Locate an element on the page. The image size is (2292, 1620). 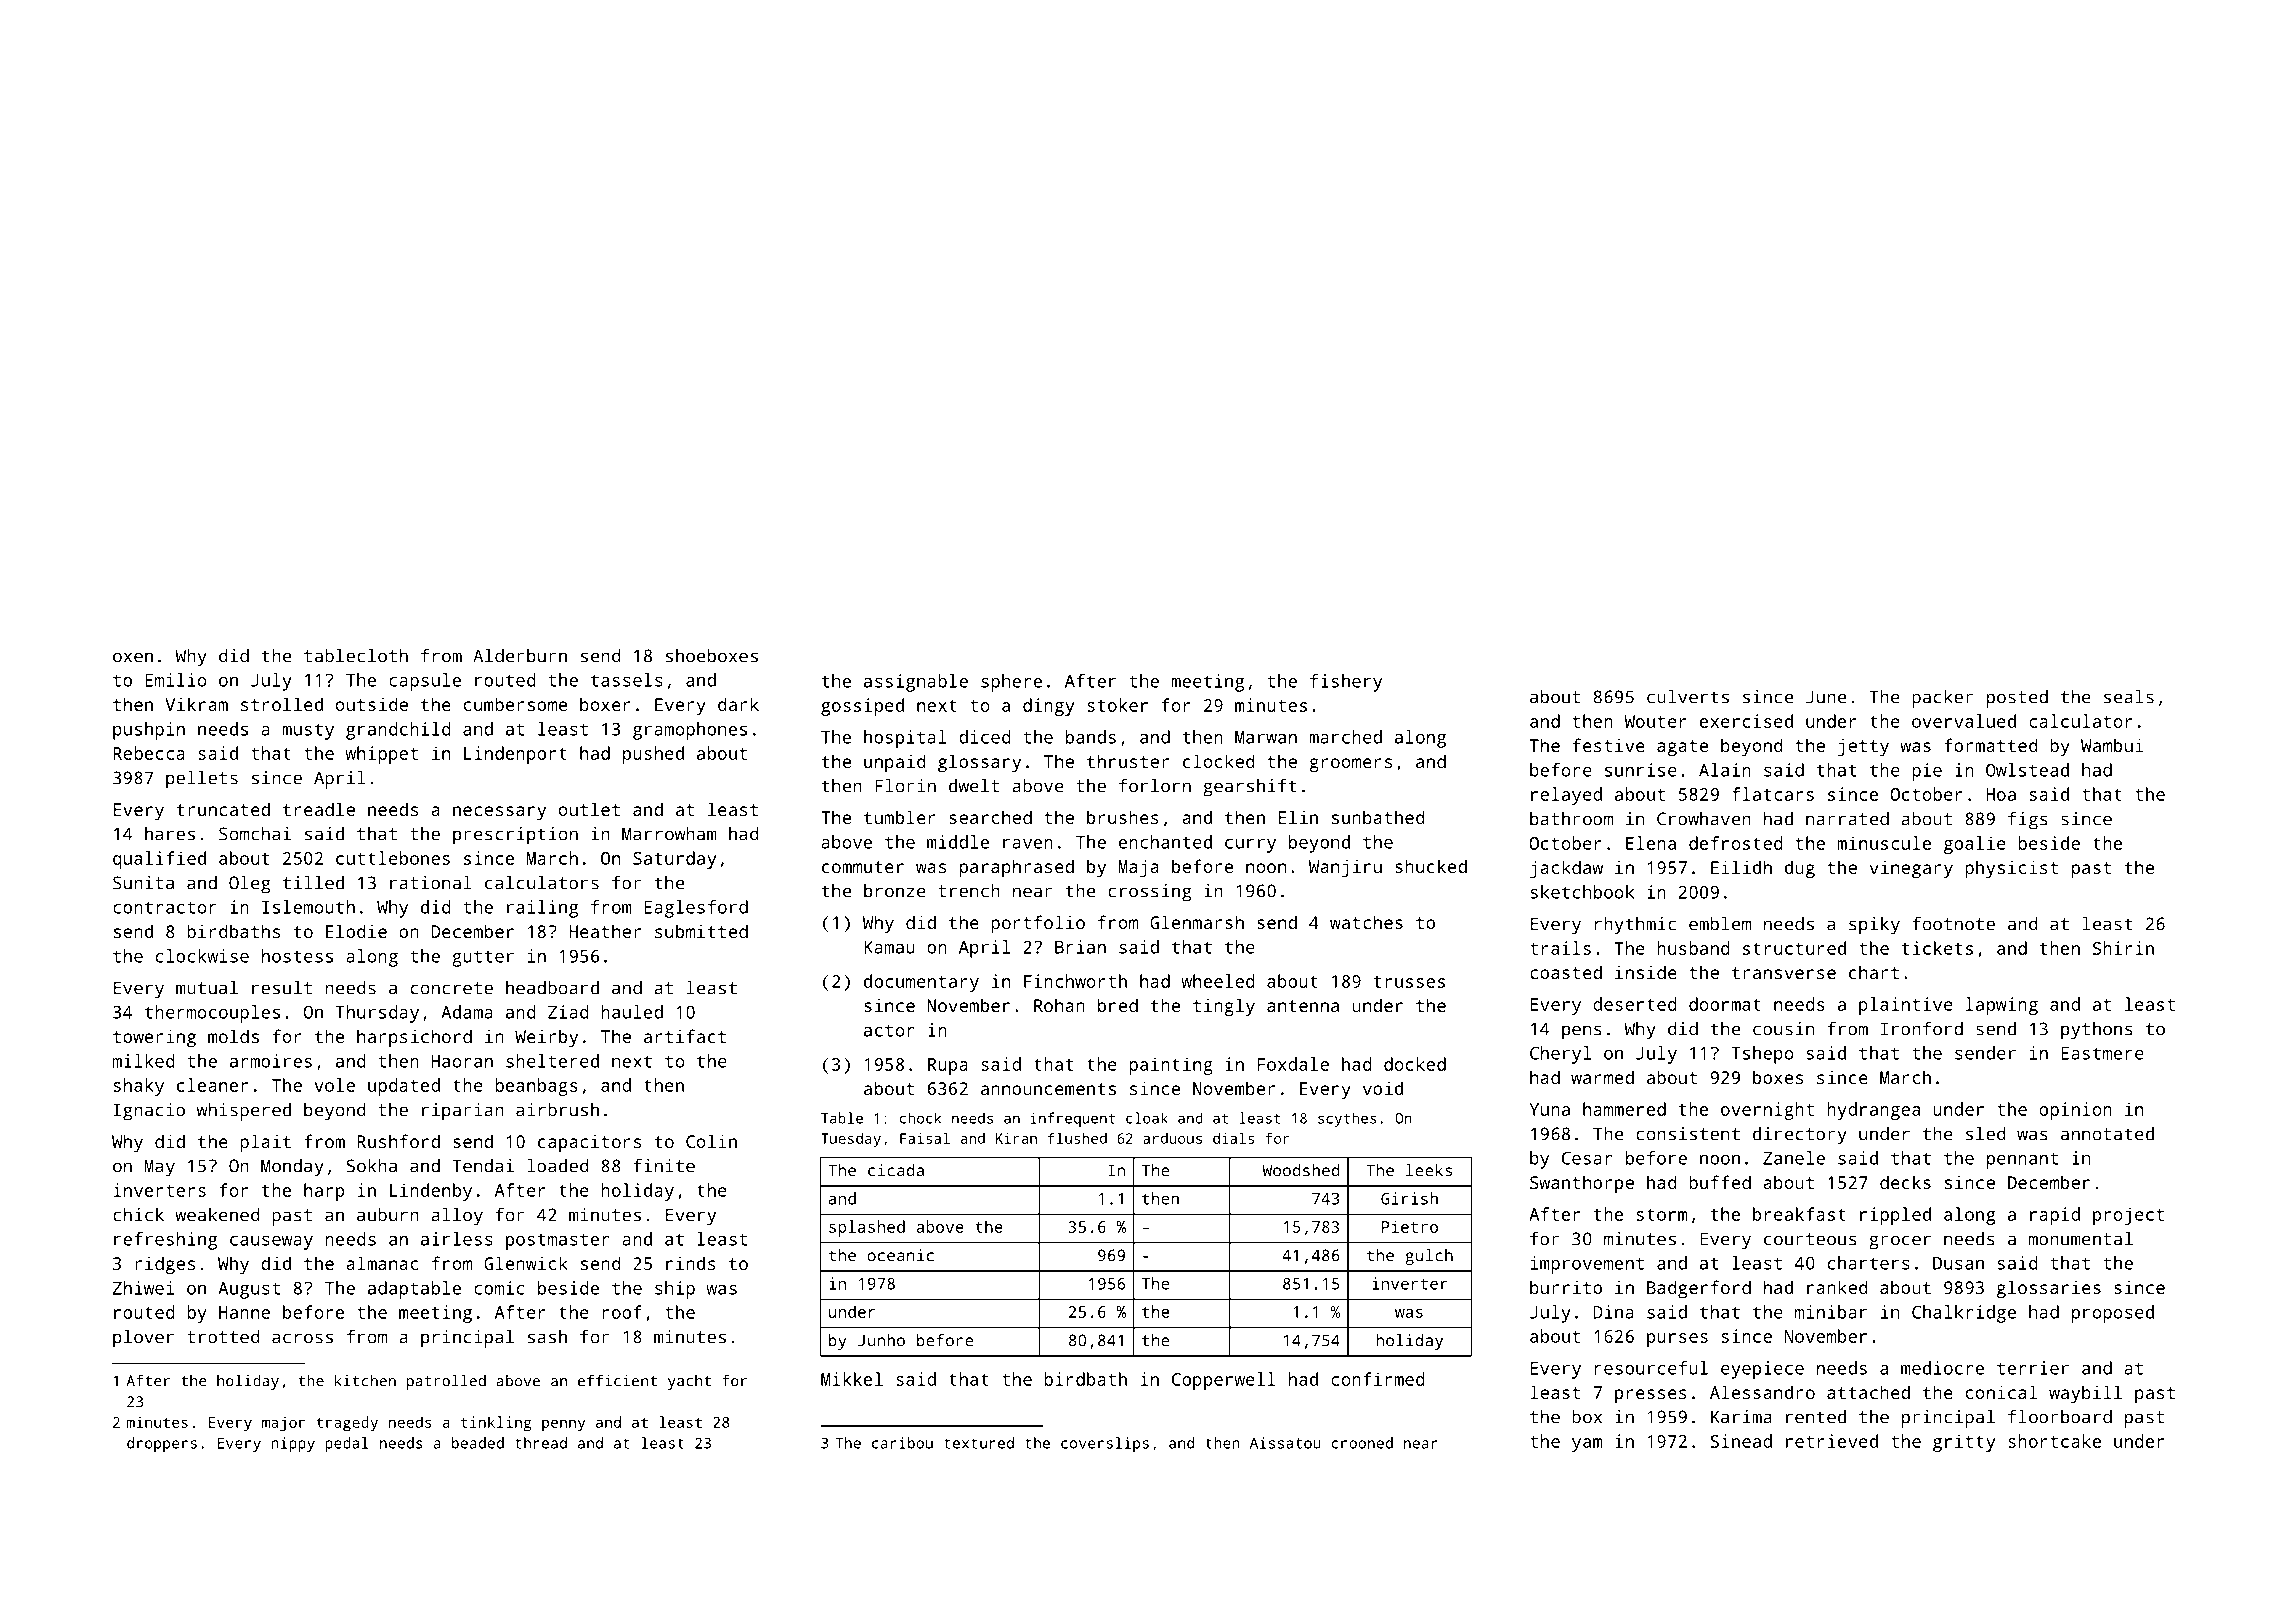
plaintive is located at coordinates (1906, 1006).
